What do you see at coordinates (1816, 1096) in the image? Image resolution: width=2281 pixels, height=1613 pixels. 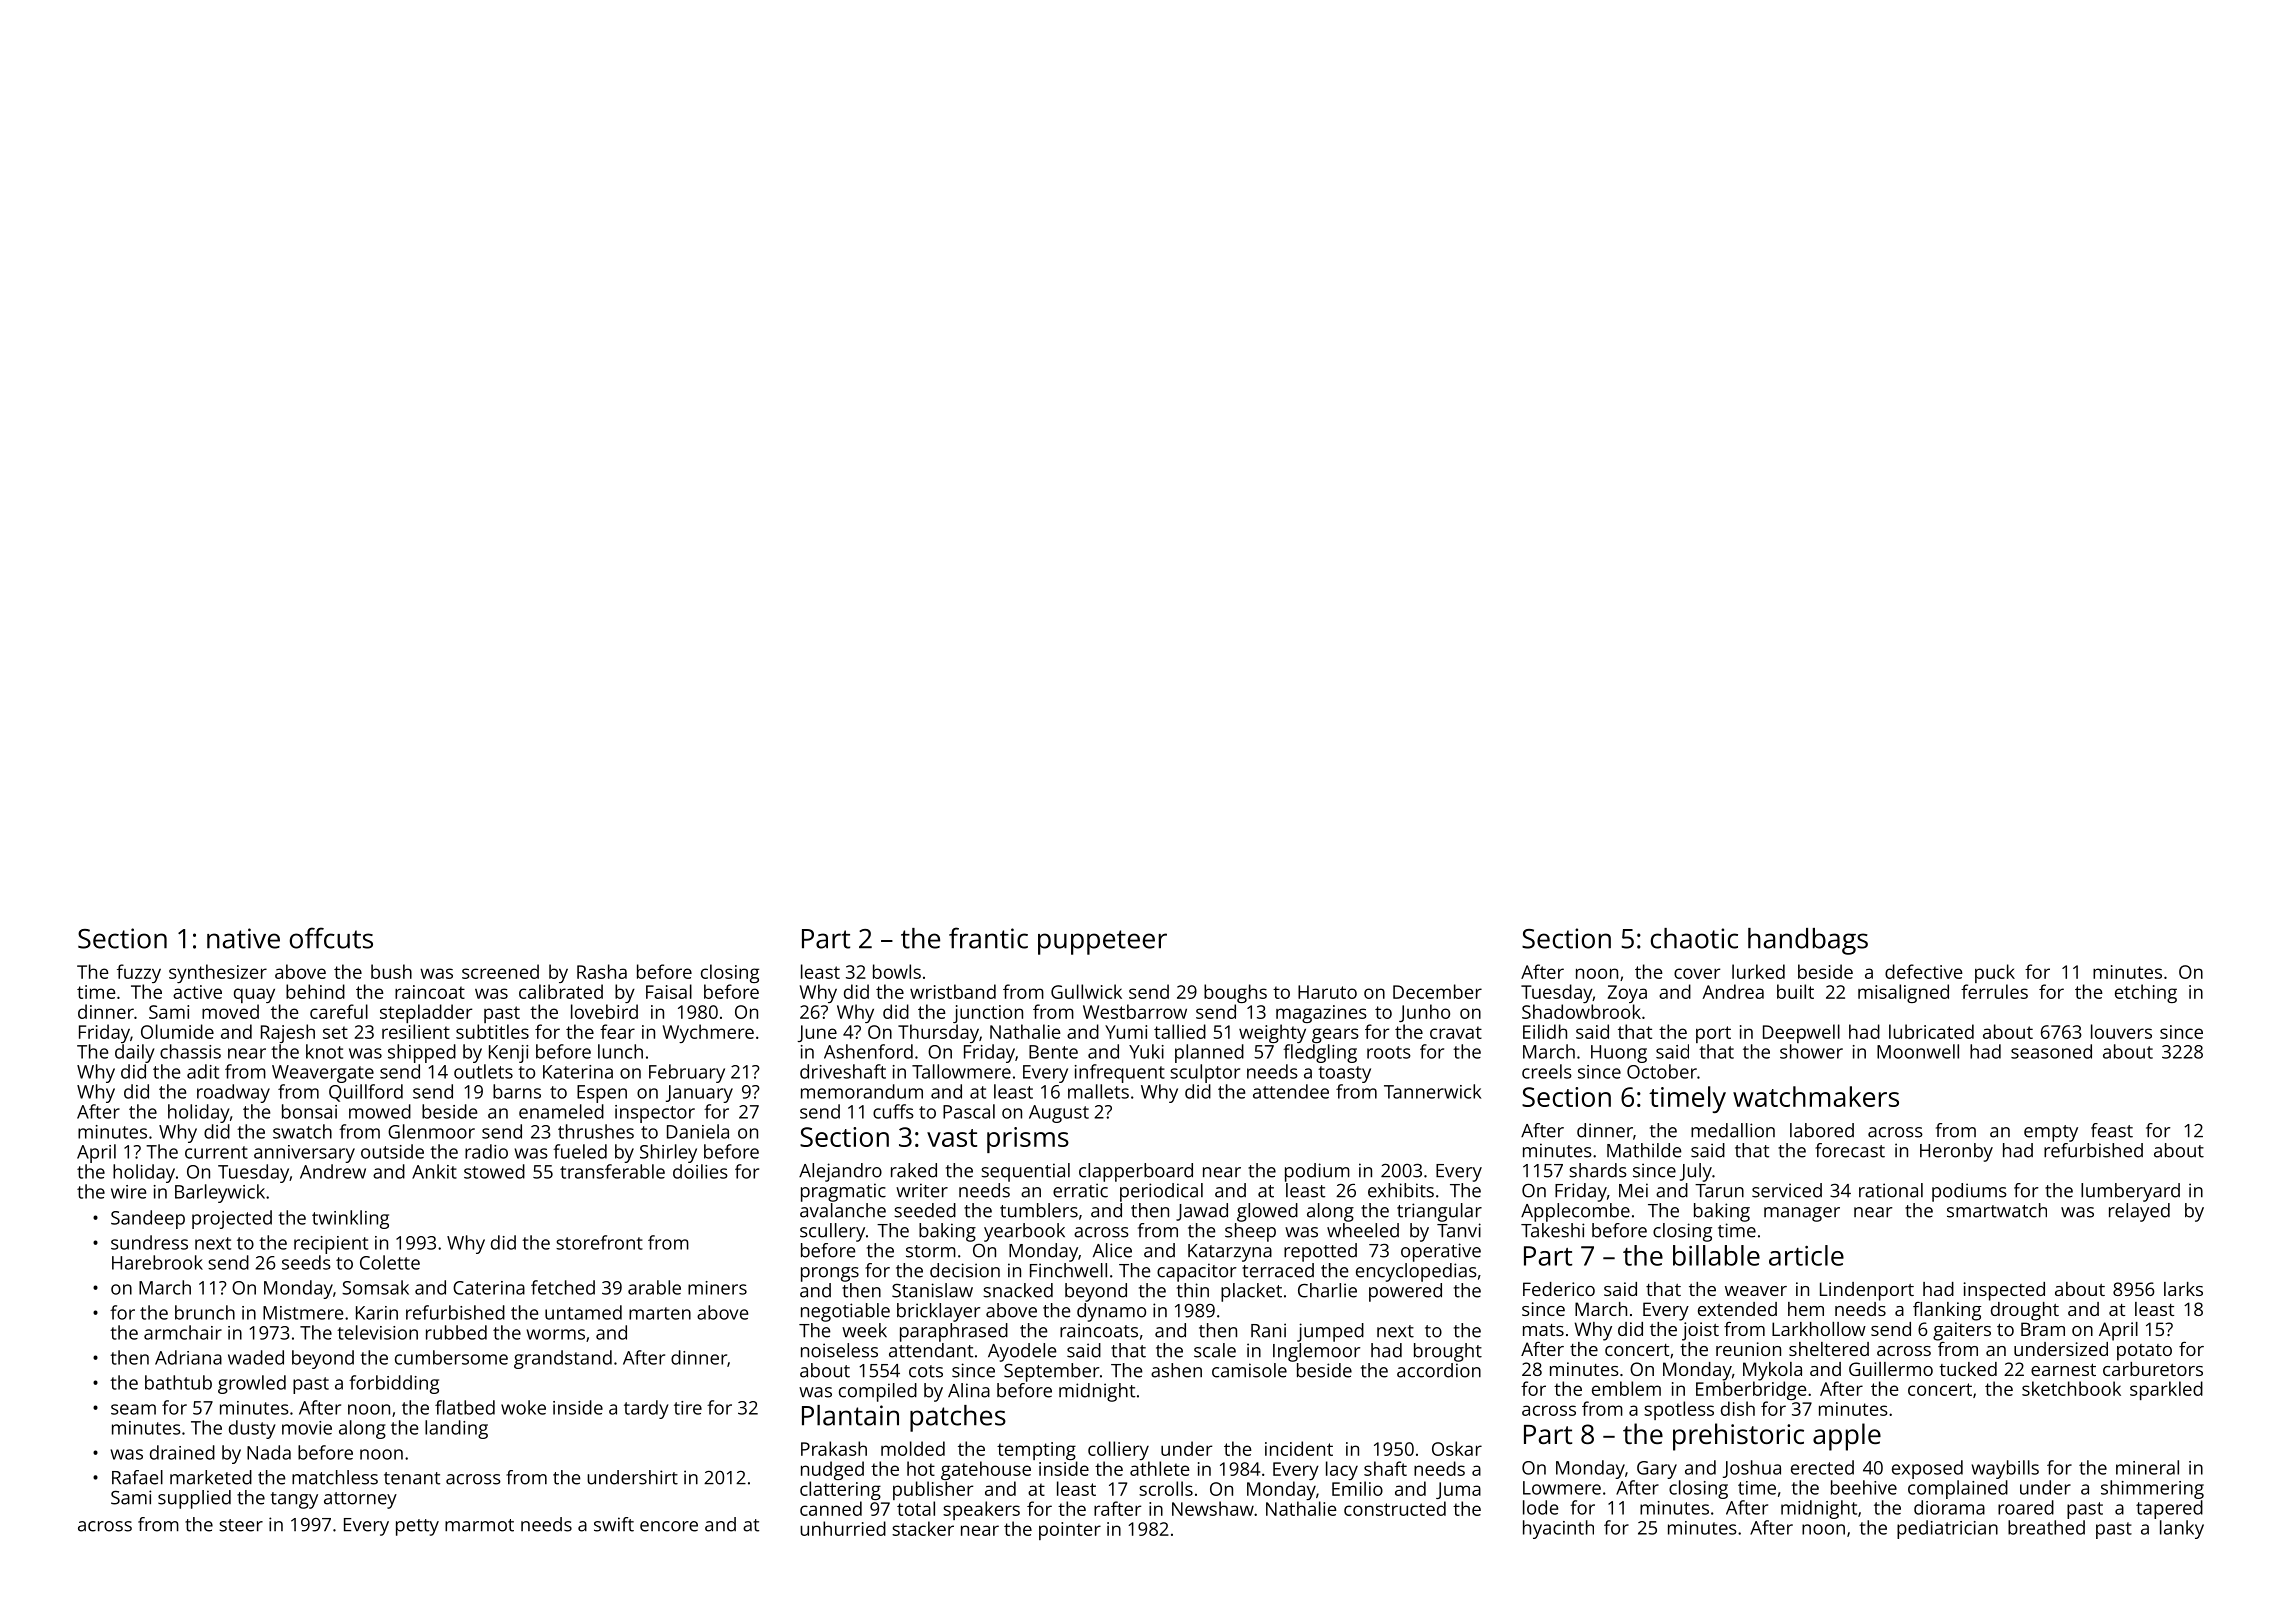 I see `watchmakers` at bounding box center [1816, 1096].
